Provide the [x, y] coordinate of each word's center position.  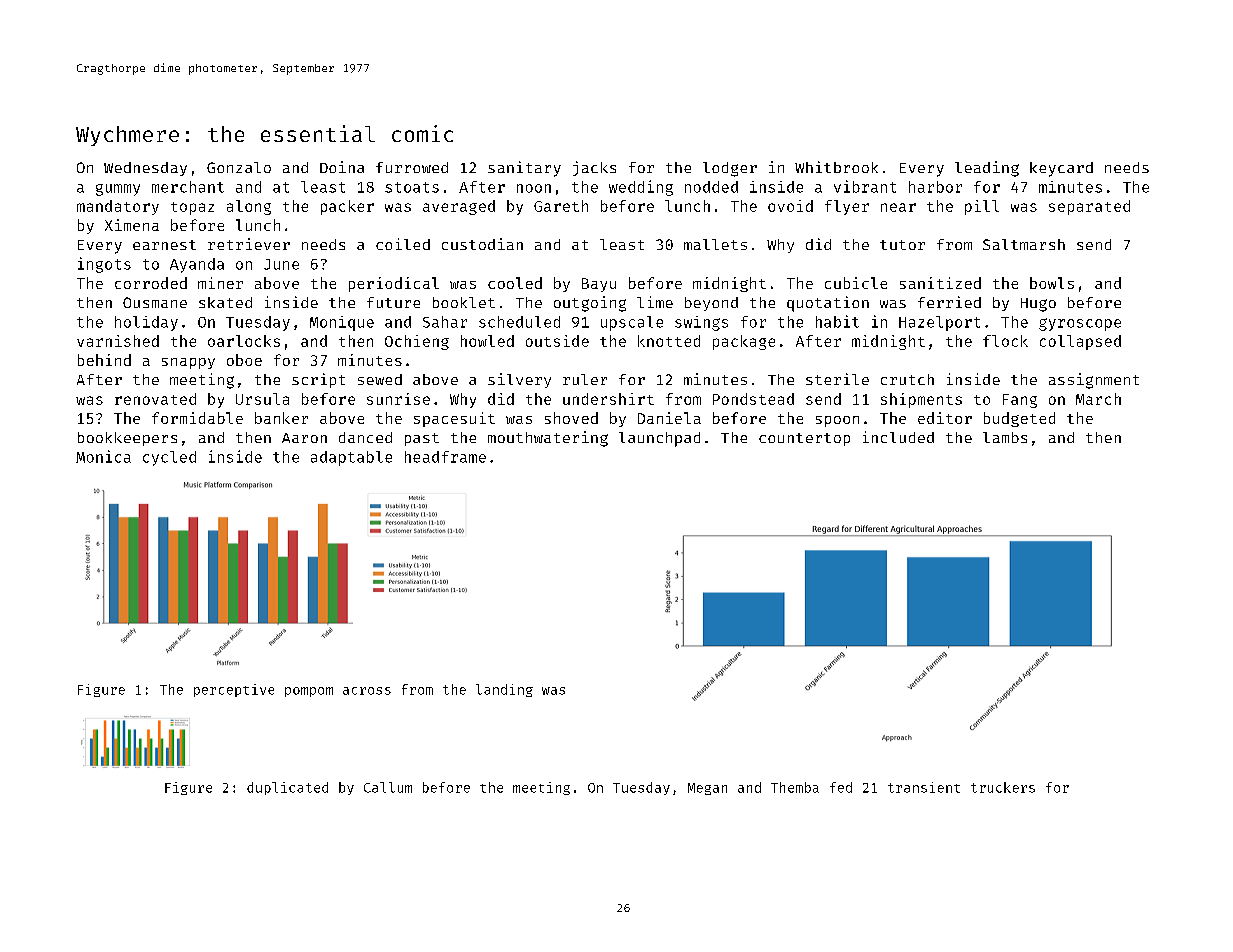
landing [504, 690]
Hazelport [939, 323]
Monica [103, 456]
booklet [464, 302]
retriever [249, 244]
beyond [711, 304]
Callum [388, 787]
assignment [1094, 381]
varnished [118, 341]
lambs [1005, 437]
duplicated [287, 788]
